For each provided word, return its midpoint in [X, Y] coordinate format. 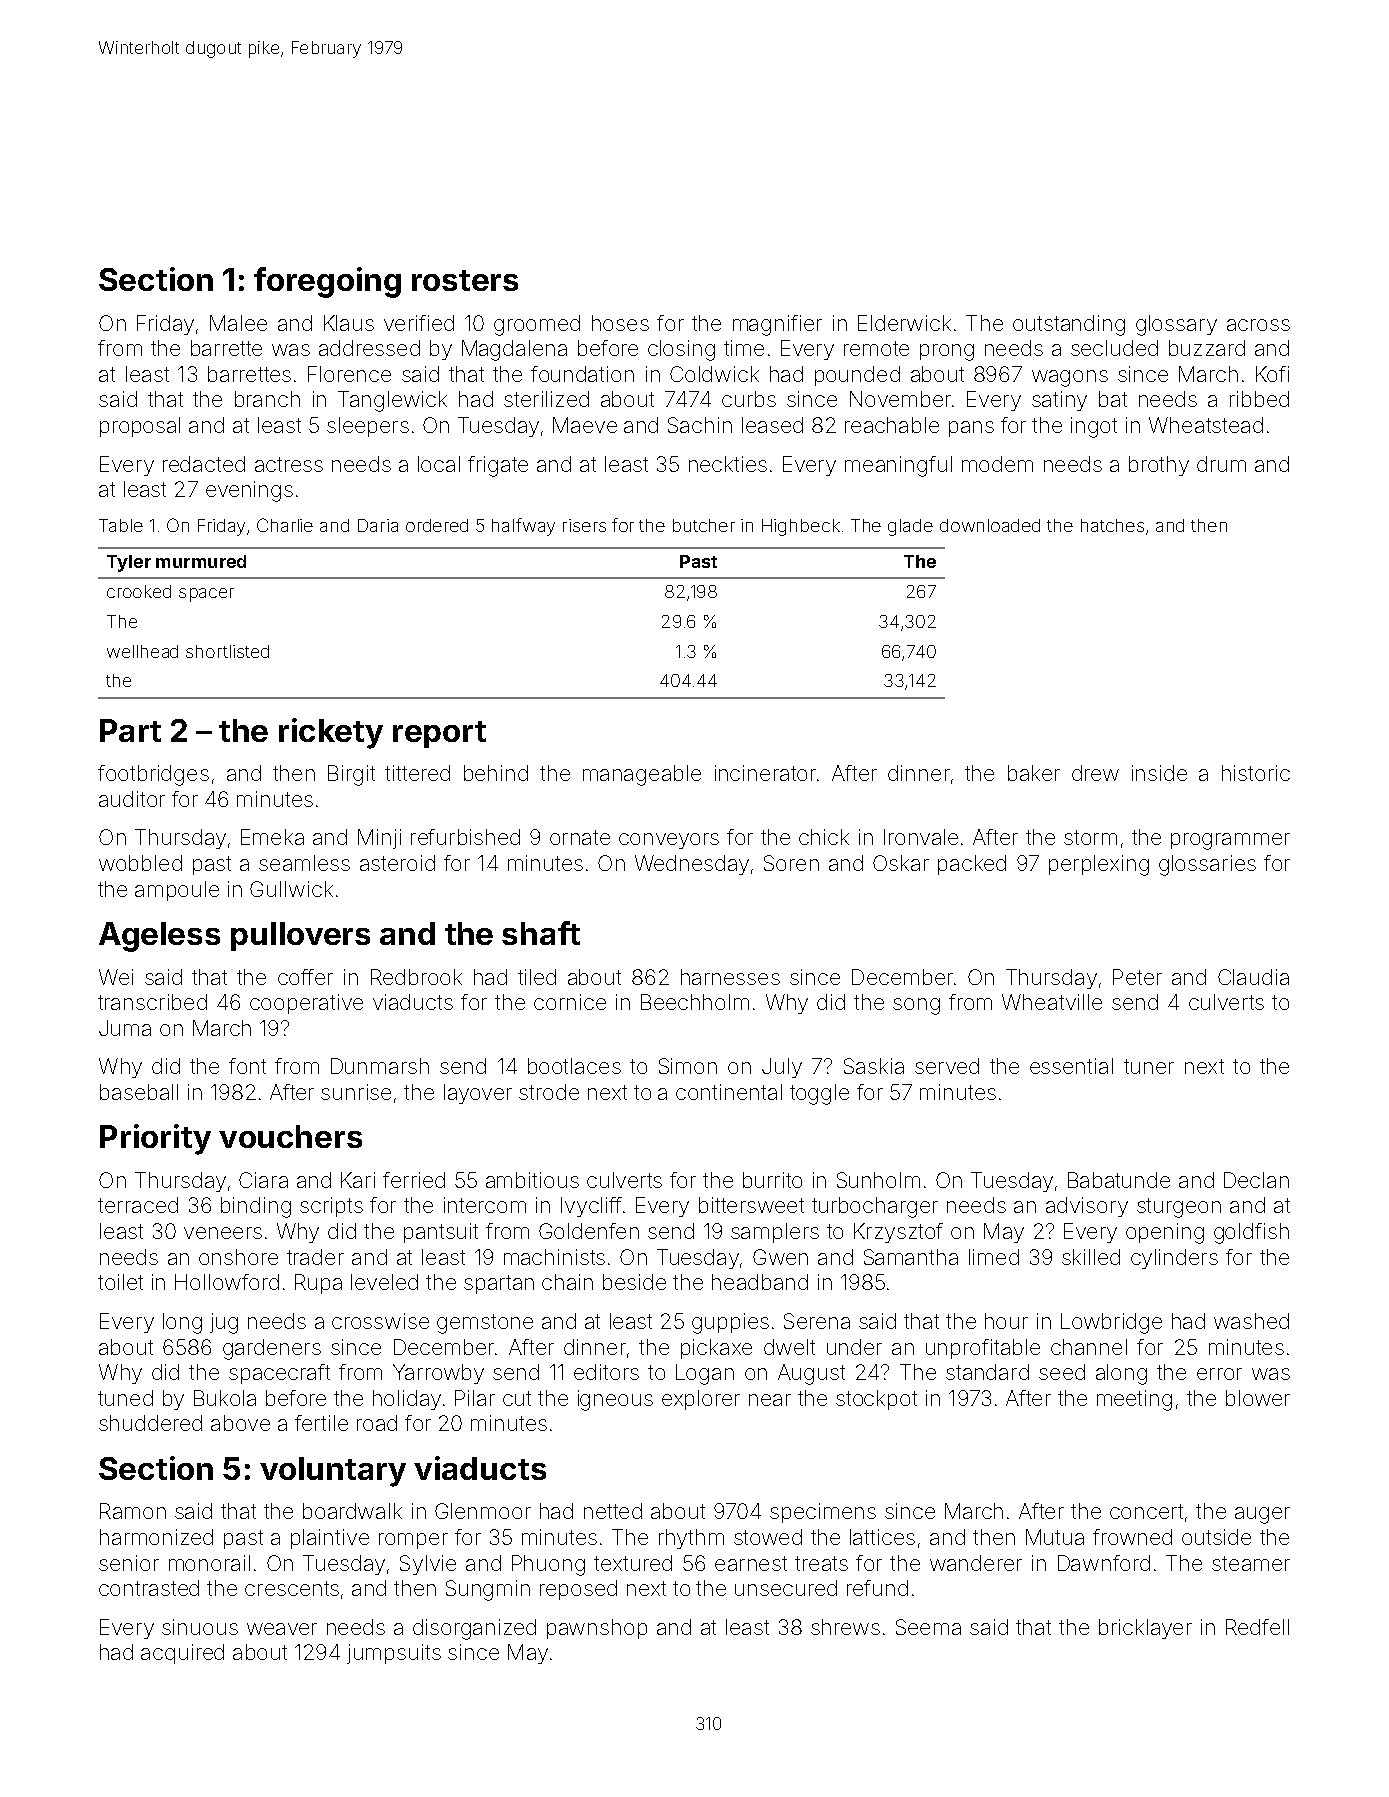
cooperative [306, 1004]
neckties [728, 464]
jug [224, 1323]
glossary [1176, 325]
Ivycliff [591, 1207]
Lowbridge [1111, 1323]
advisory [1087, 1207]
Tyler [129, 563]
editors [606, 1372]
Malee [238, 323]
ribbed [1259, 399]
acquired [182, 1654]
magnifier [777, 325]
